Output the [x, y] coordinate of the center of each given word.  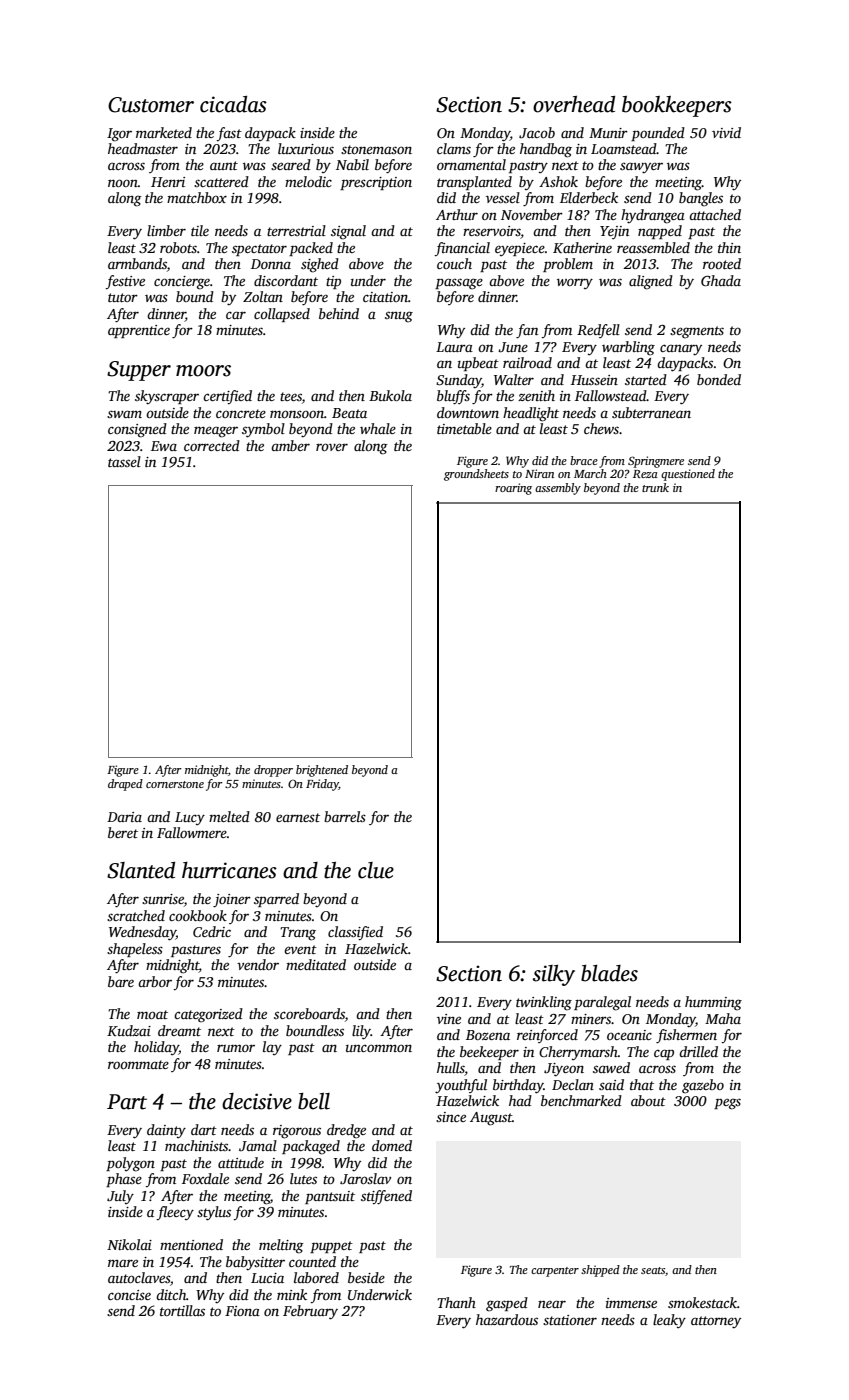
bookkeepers [677, 106]
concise [129, 1295]
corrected [212, 445]
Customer [151, 105]
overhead [574, 104]
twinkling [544, 1003]
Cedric [212, 931]
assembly [558, 489]
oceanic [629, 1035]
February [310, 1312]
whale [378, 428]
